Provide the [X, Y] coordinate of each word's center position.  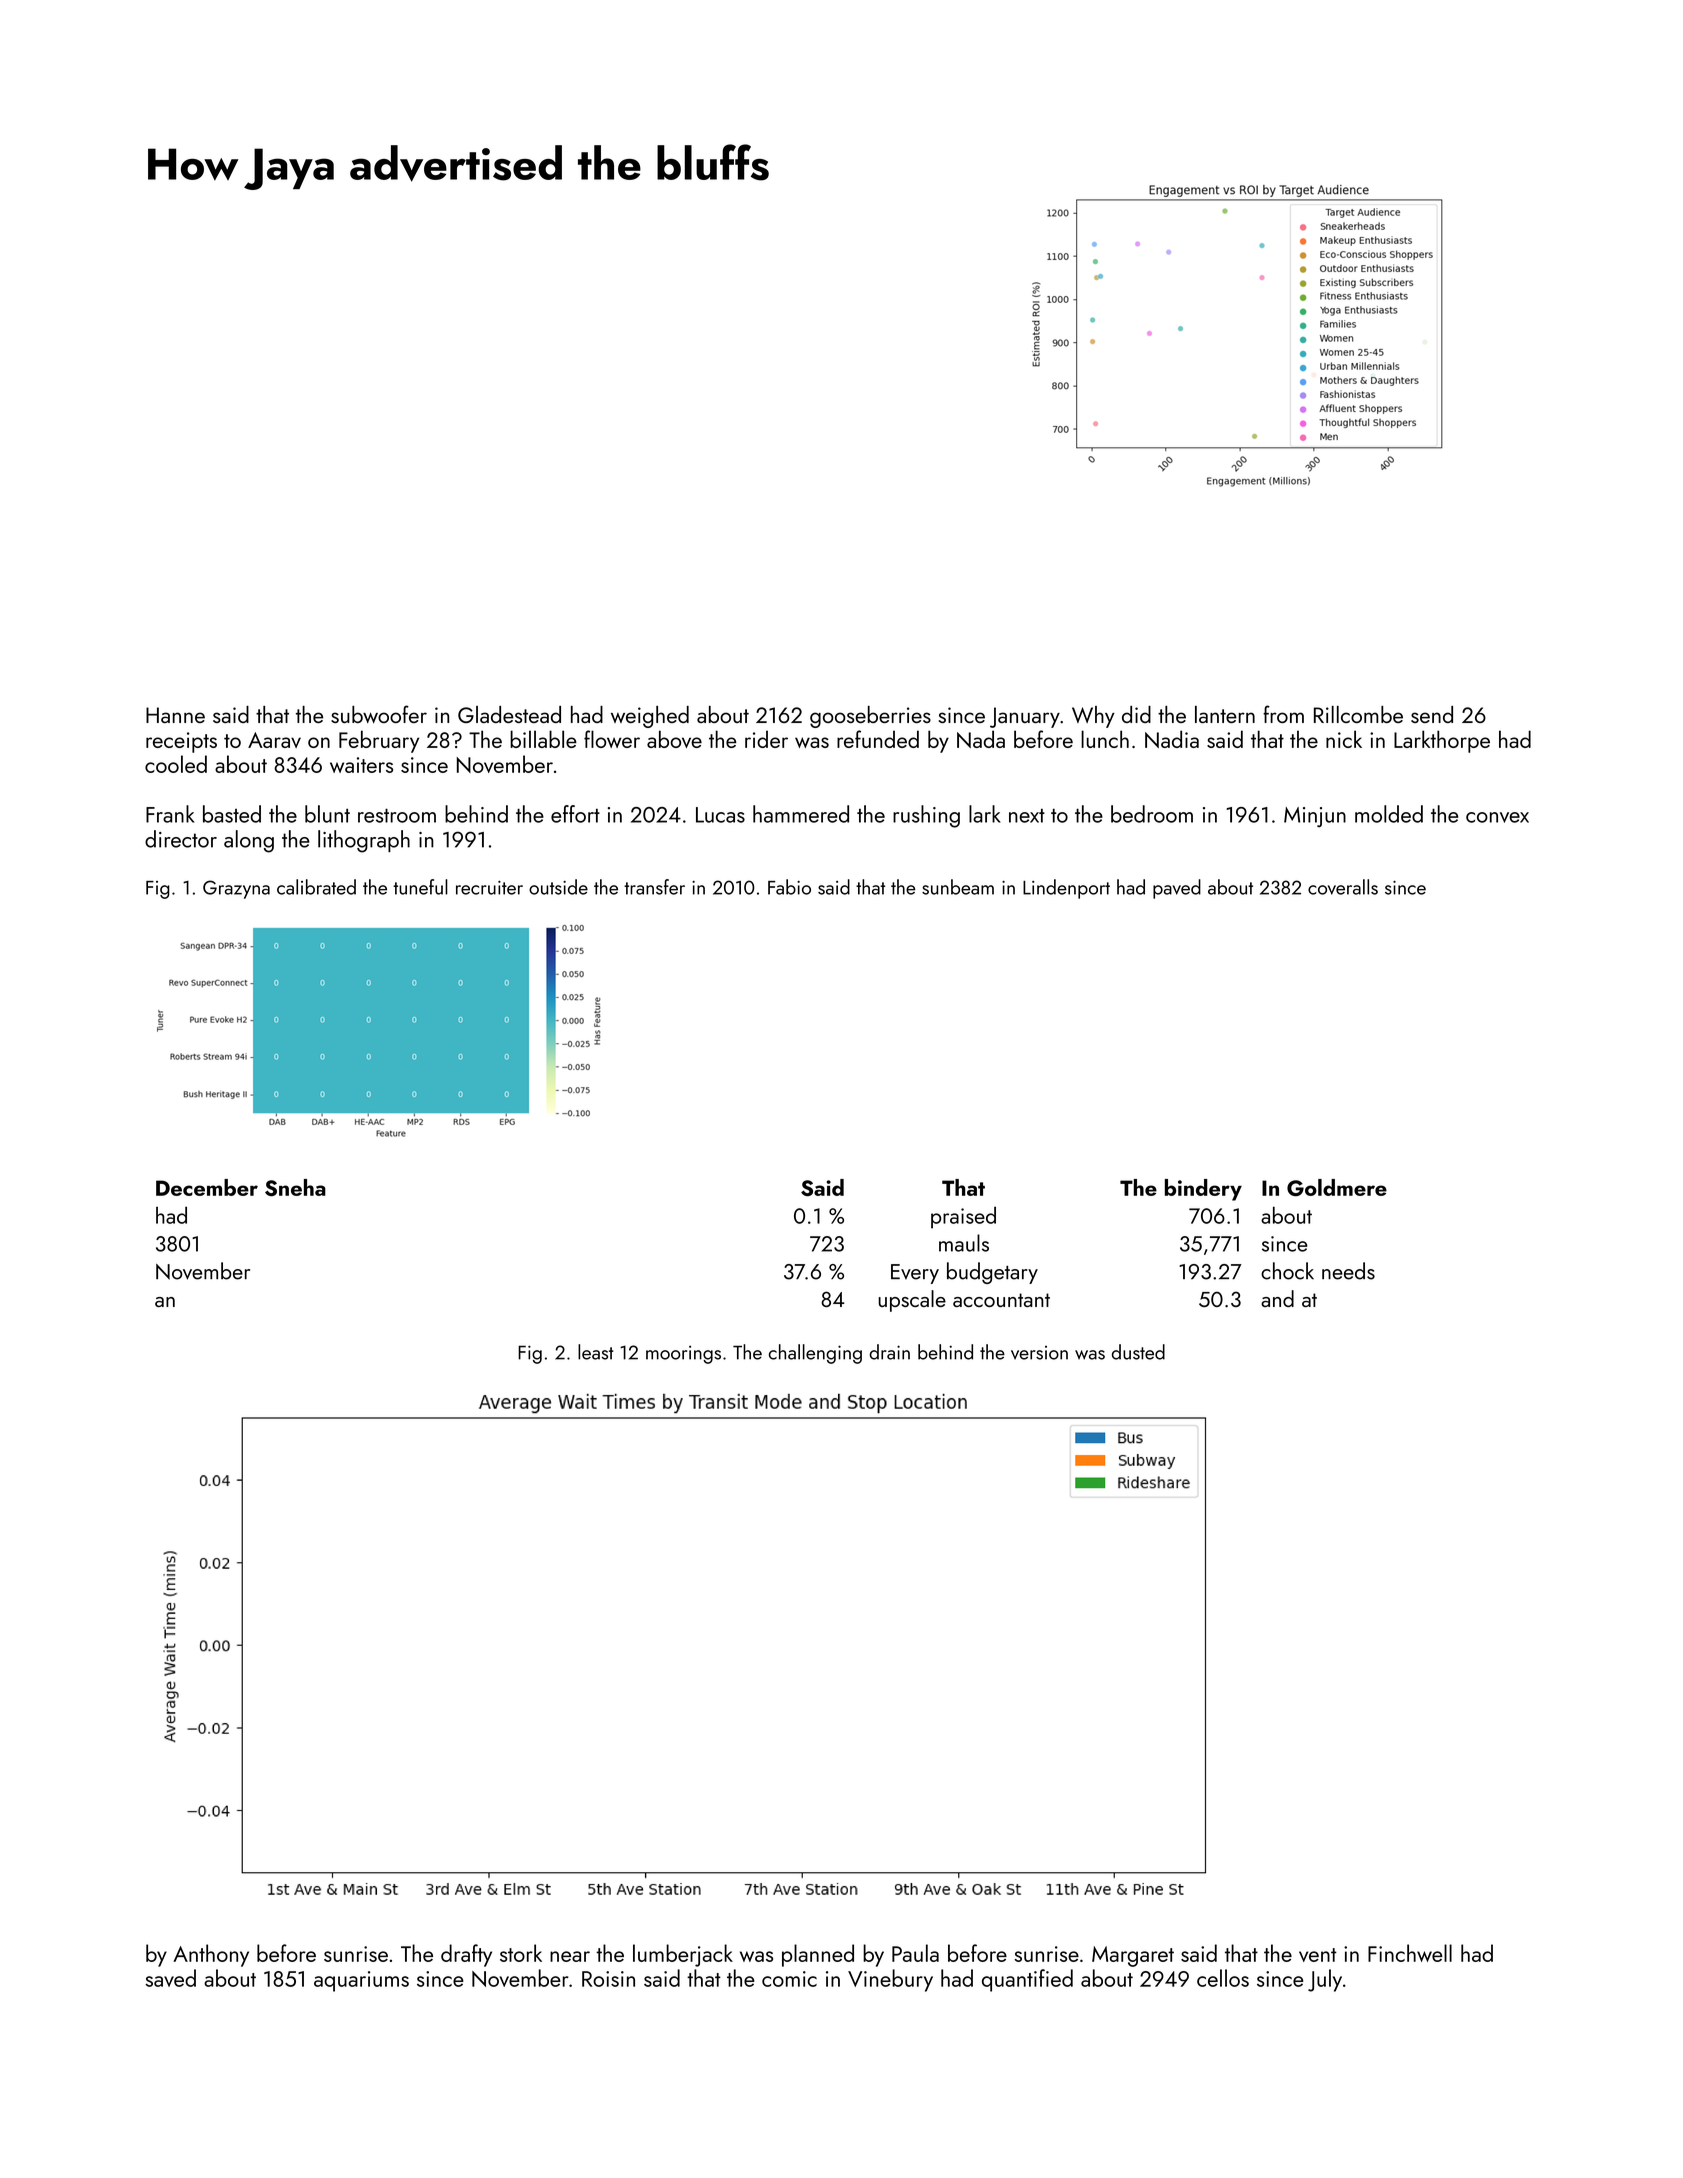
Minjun [1315, 817]
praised [963, 1217]
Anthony [211, 1955]
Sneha [295, 1187]
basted [232, 814]
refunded [878, 739]
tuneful [420, 887]
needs [1348, 1271]
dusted [1138, 1352]
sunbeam [958, 887]
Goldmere [1337, 1187]
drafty [466, 1955]
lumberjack [683, 1955]
